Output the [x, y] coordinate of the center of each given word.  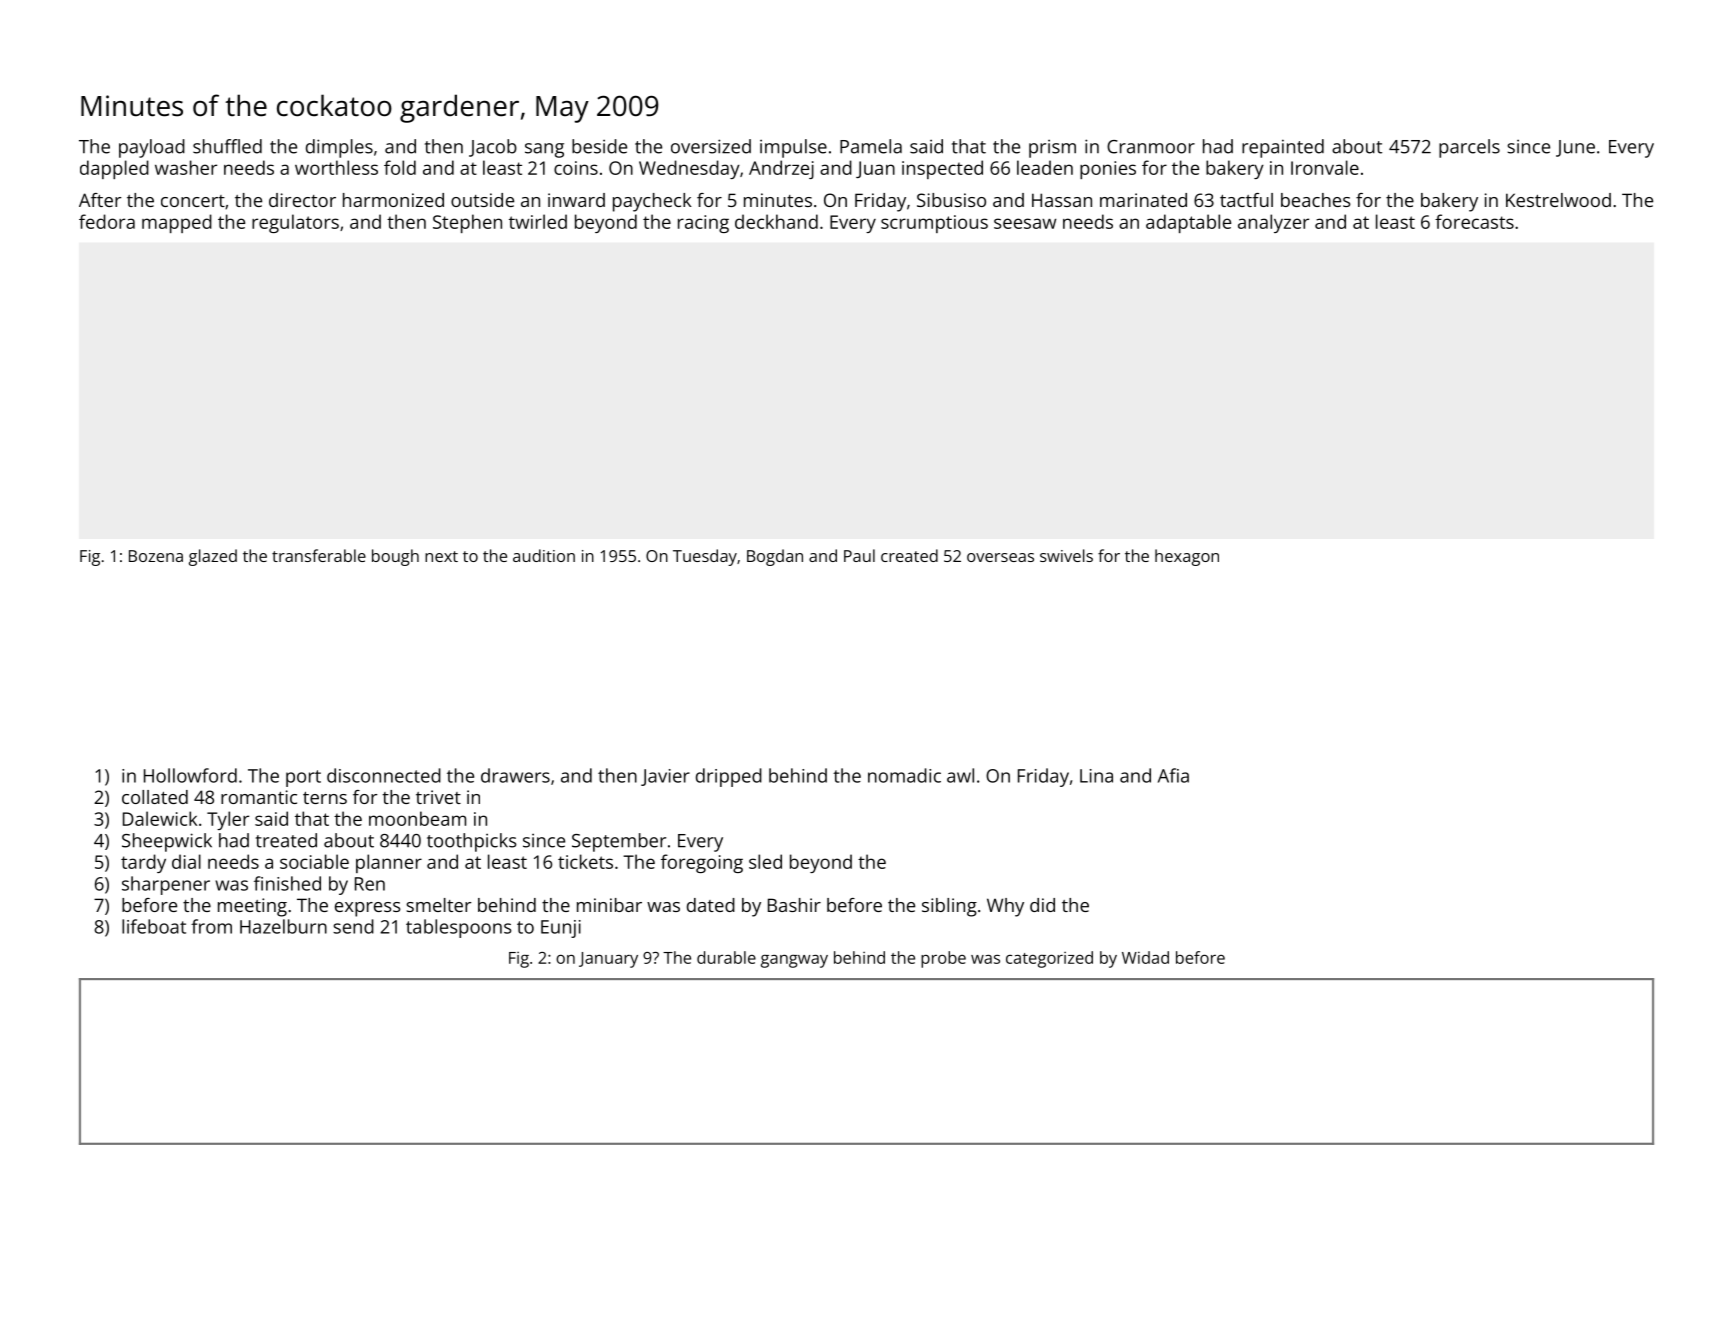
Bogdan [775, 557]
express [367, 909]
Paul [859, 555]
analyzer [1273, 223]
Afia [1173, 775]
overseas [1000, 557]
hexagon [1187, 557]
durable [726, 957]
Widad [1145, 957]
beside [599, 146]
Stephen [467, 223]
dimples [339, 148]
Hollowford [190, 775]
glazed [213, 557]
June [1575, 148]
